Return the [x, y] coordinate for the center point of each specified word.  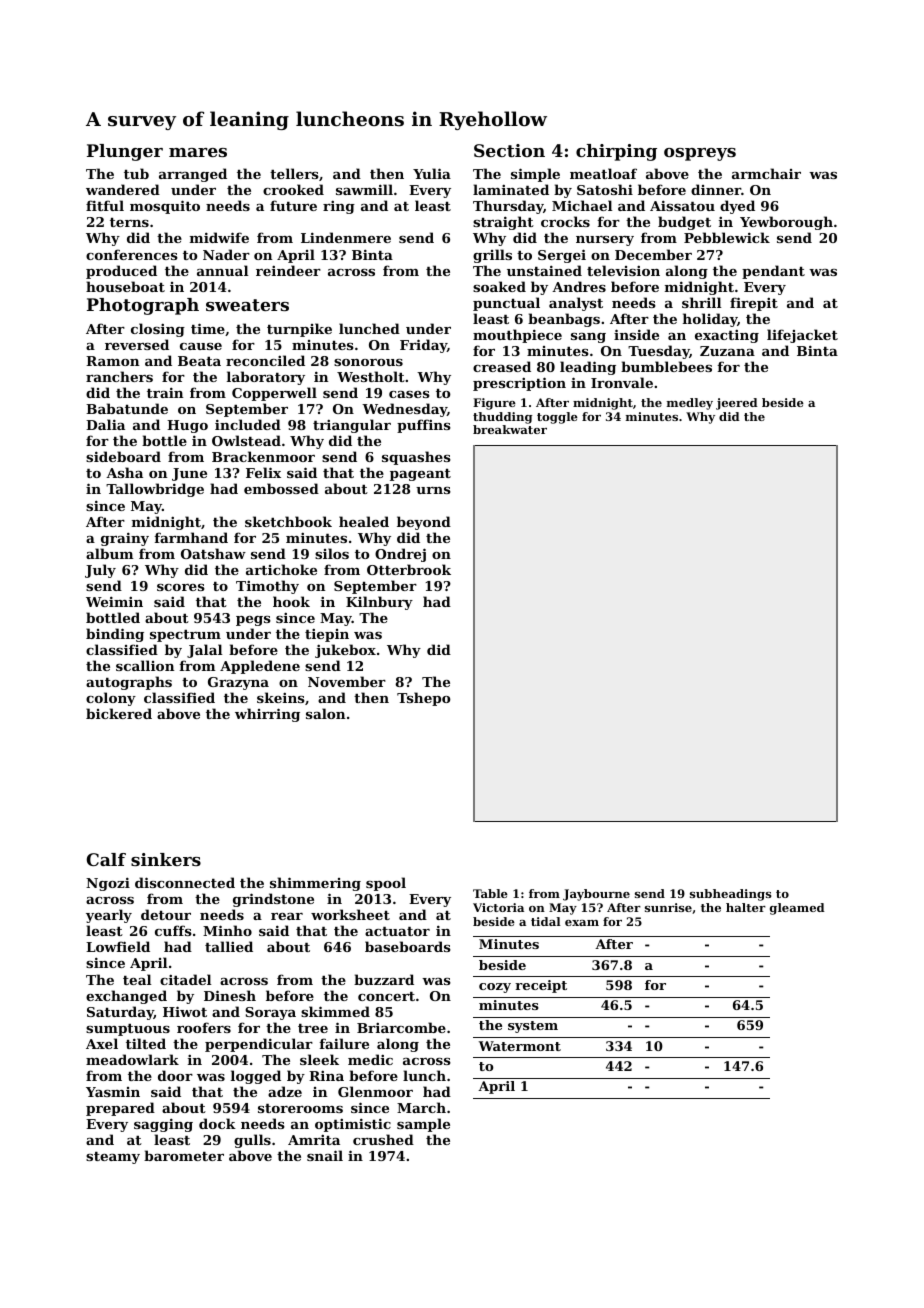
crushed [383, 1139]
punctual [506, 304]
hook [291, 601]
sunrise [668, 907]
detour [166, 914]
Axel [102, 1043]
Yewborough [786, 223]
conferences [132, 254]
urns [433, 490]
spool [386, 884]
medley [690, 404]
